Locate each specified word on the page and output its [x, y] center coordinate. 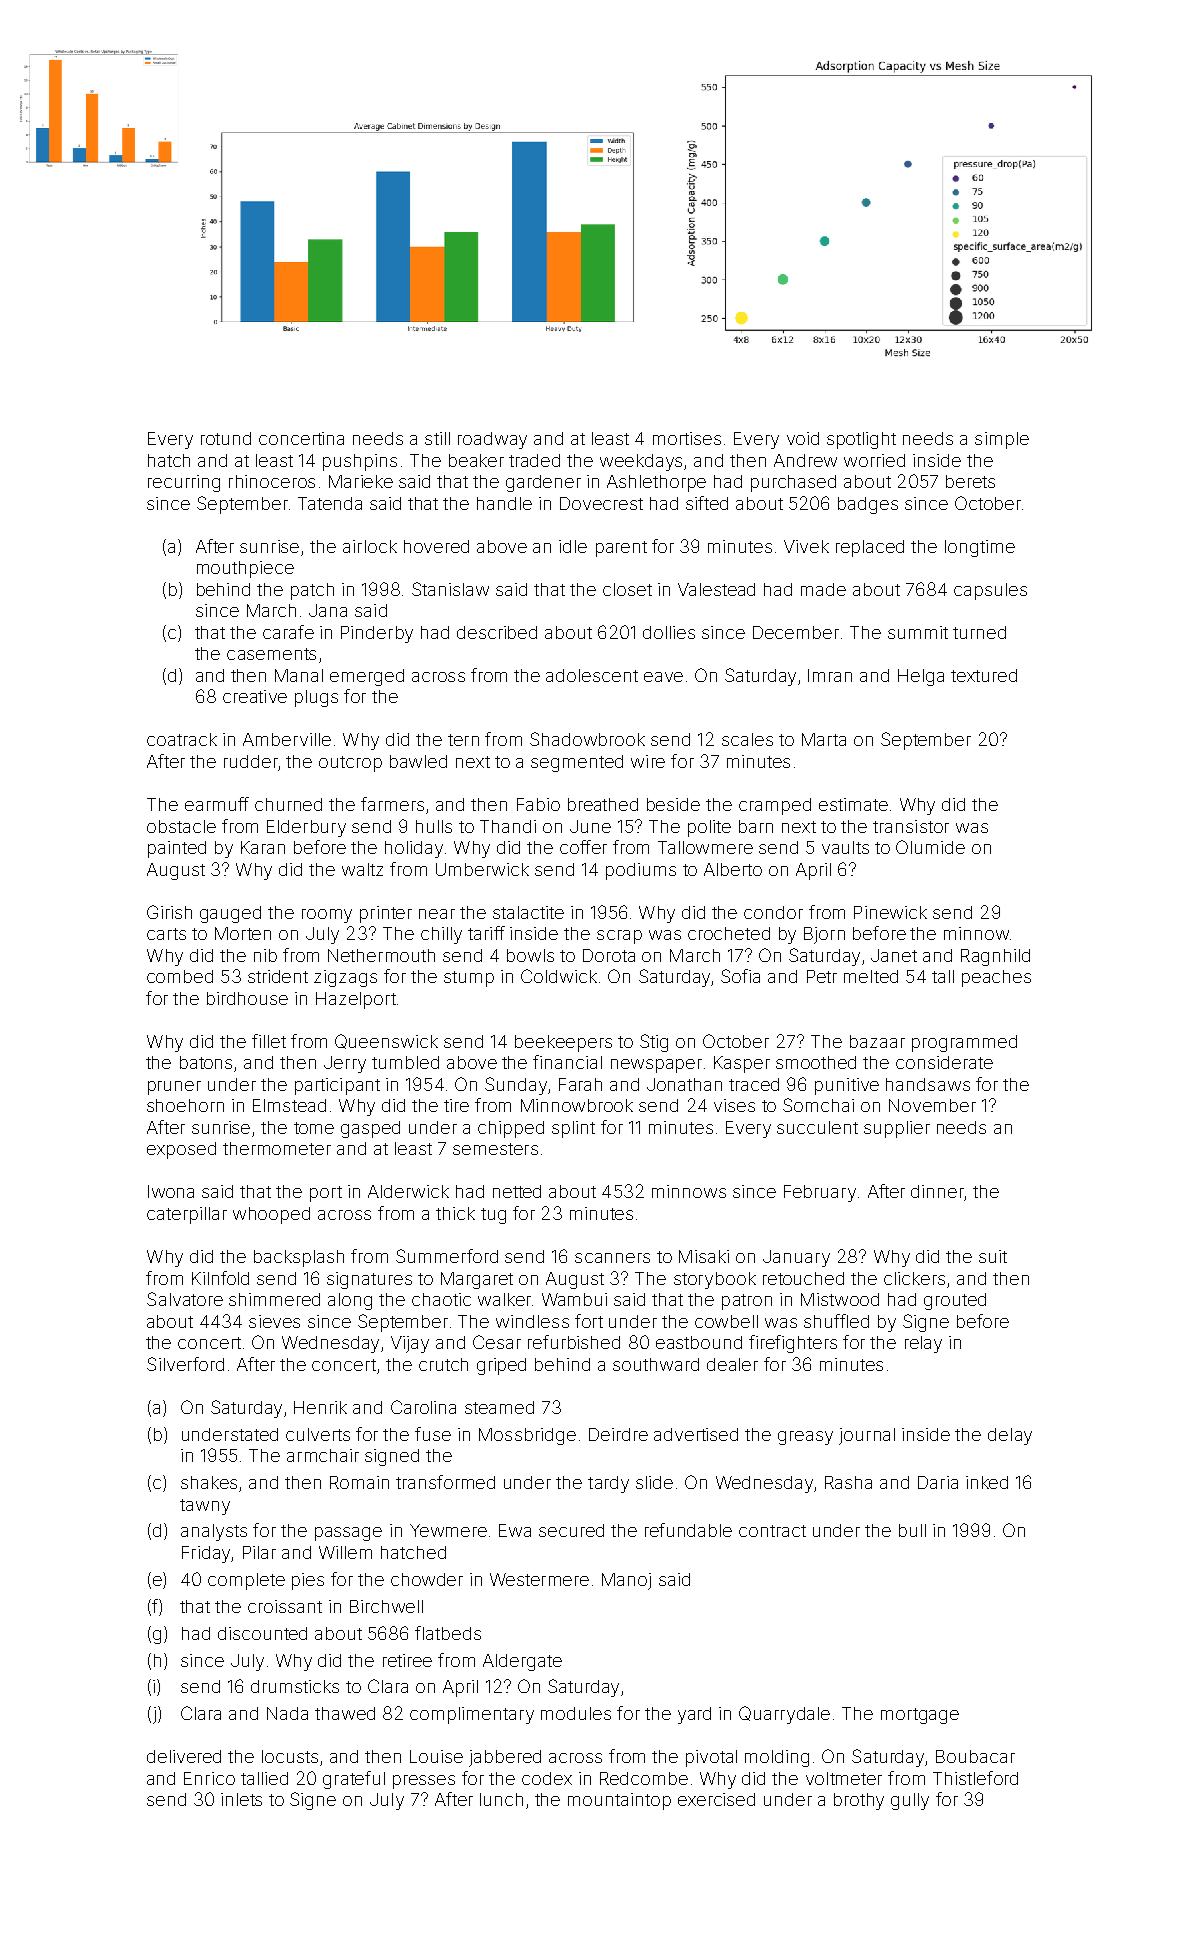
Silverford [185, 1364]
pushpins [360, 462]
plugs [316, 698]
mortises [687, 438]
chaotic [441, 1299]
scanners [612, 1258]
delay [1010, 1436]
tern [463, 740]
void [803, 438]
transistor [911, 826]
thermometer [277, 1148]
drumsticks [295, 1686]
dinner [937, 1191]
